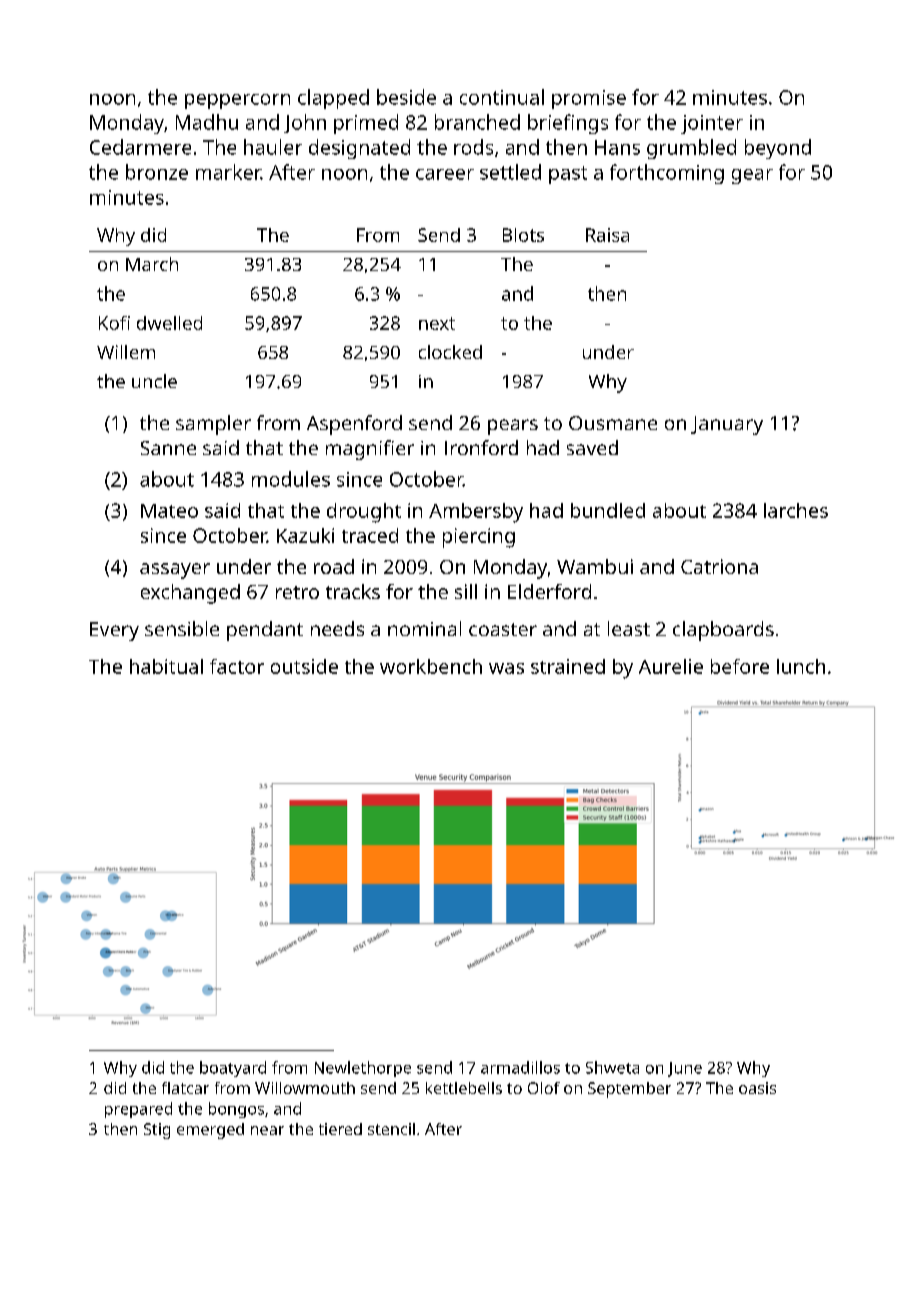  Describe the element at coordinates (589, 99) in the document. I see `promise` at that location.
